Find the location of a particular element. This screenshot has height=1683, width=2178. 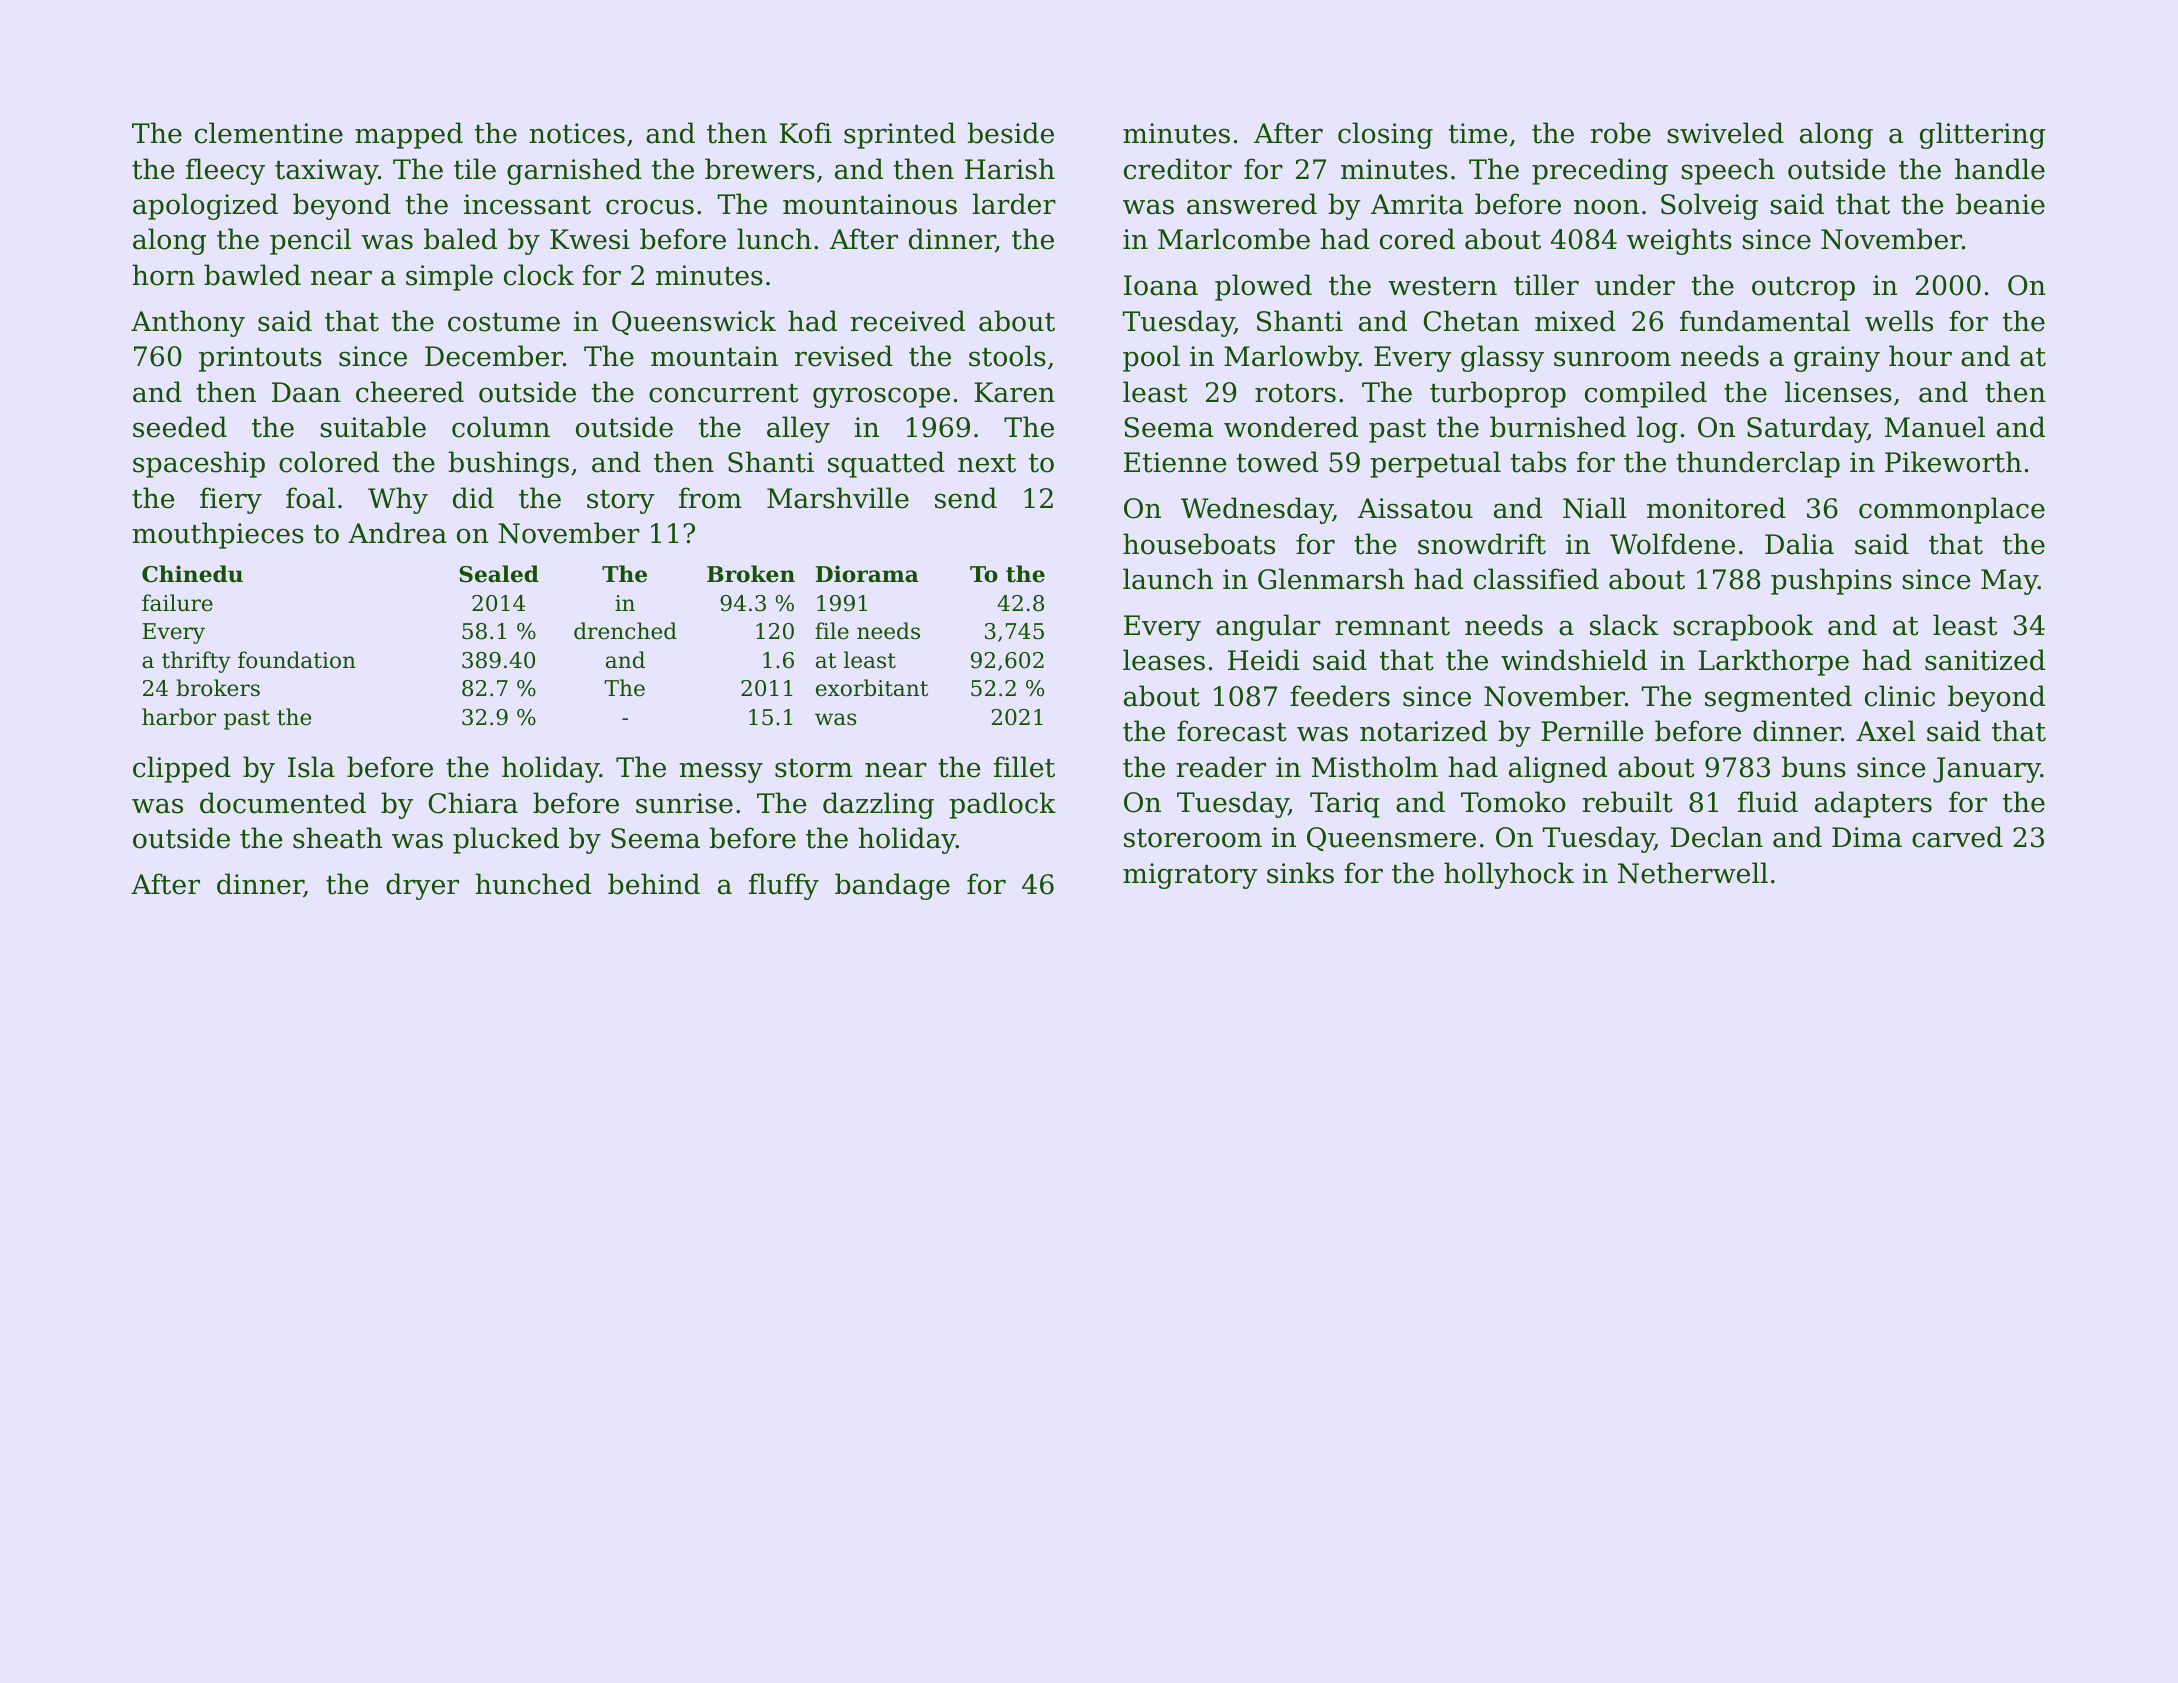

commonplace is located at coordinates (1952, 510).
